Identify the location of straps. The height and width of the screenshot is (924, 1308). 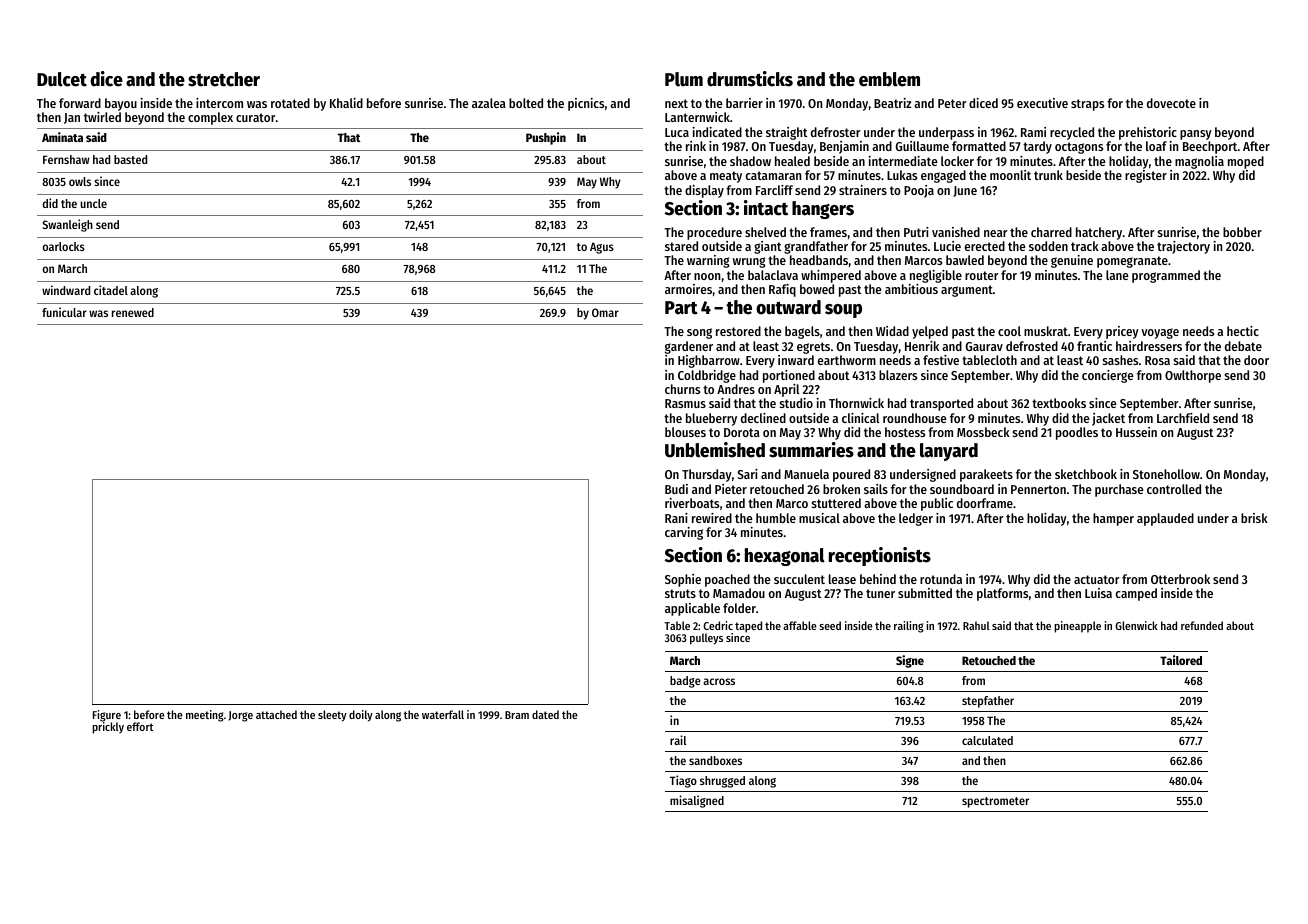
(1087, 105).
